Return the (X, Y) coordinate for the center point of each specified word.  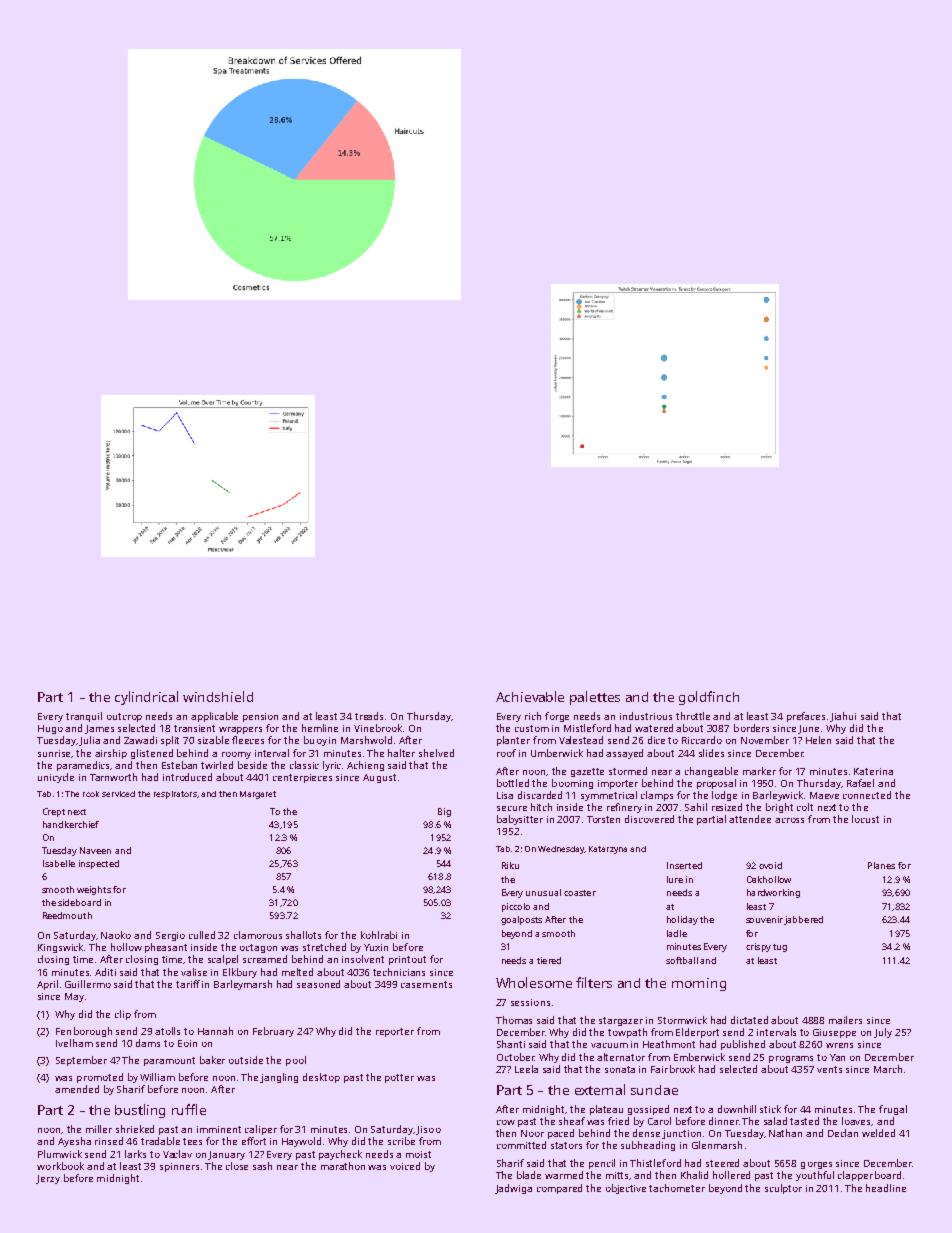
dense (646, 1133)
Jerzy (48, 1179)
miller (99, 1129)
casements (426, 984)
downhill (737, 1109)
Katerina (873, 771)
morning (699, 984)
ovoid (770, 865)
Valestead (581, 740)
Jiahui (843, 717)
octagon (258, 948)
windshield (218, 696)
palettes (595, 698)
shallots (303, 935)
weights (94, 890)
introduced (187, 777)
